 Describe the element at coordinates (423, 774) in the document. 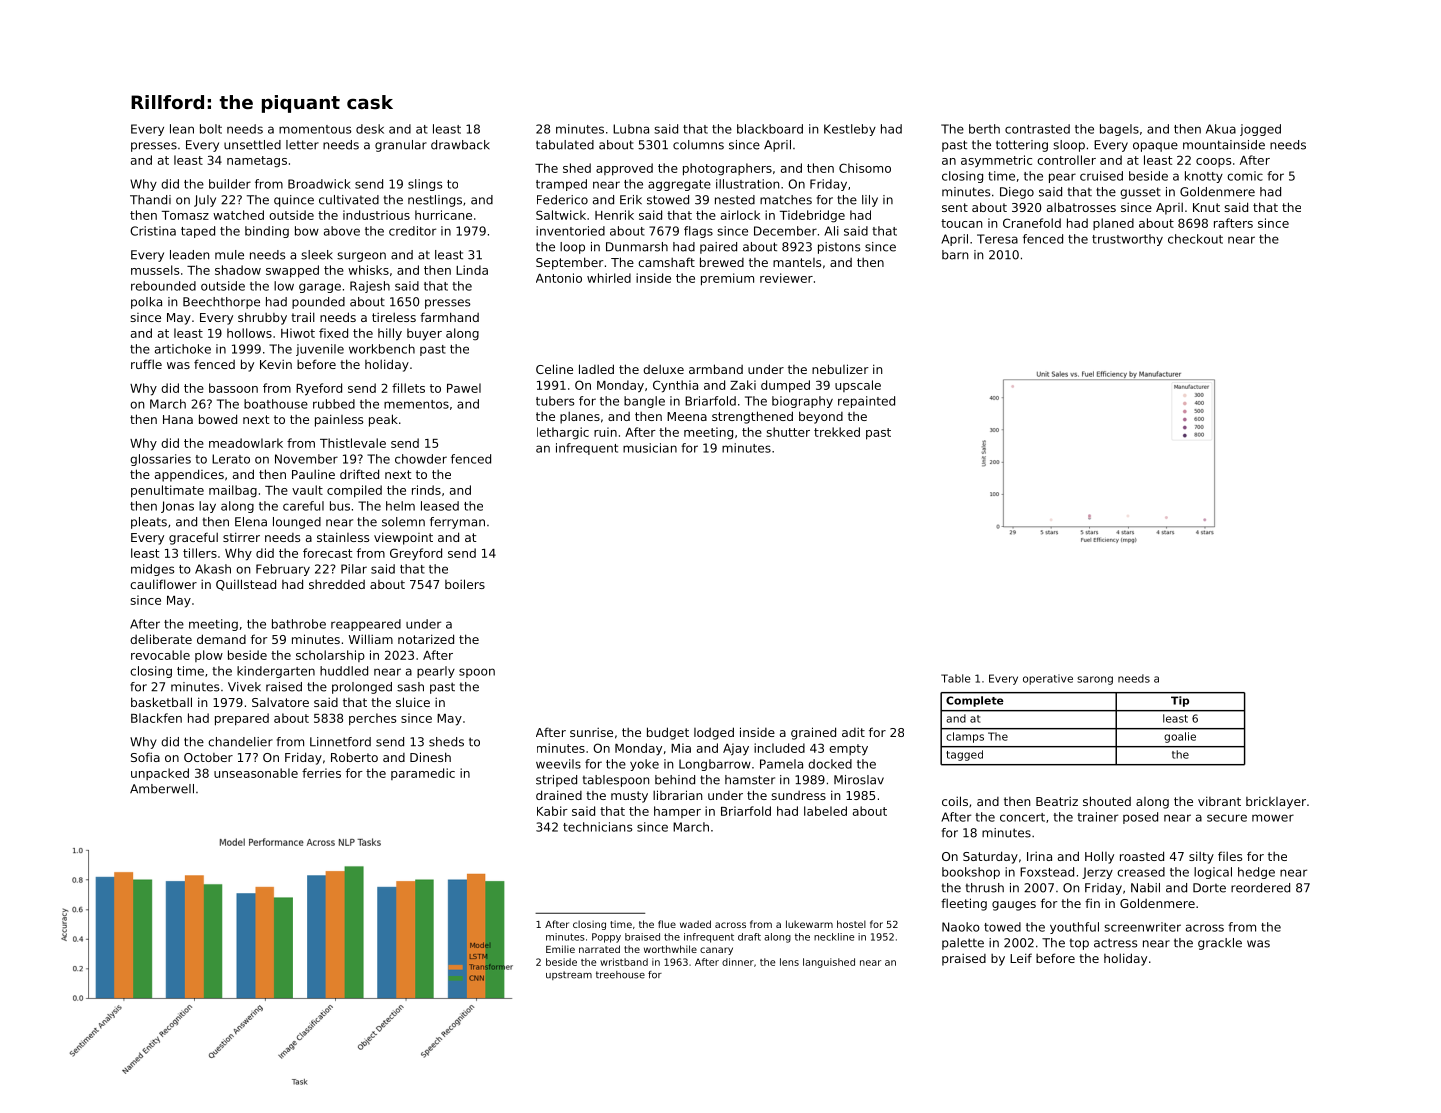

I see `paramedic` at that location.
